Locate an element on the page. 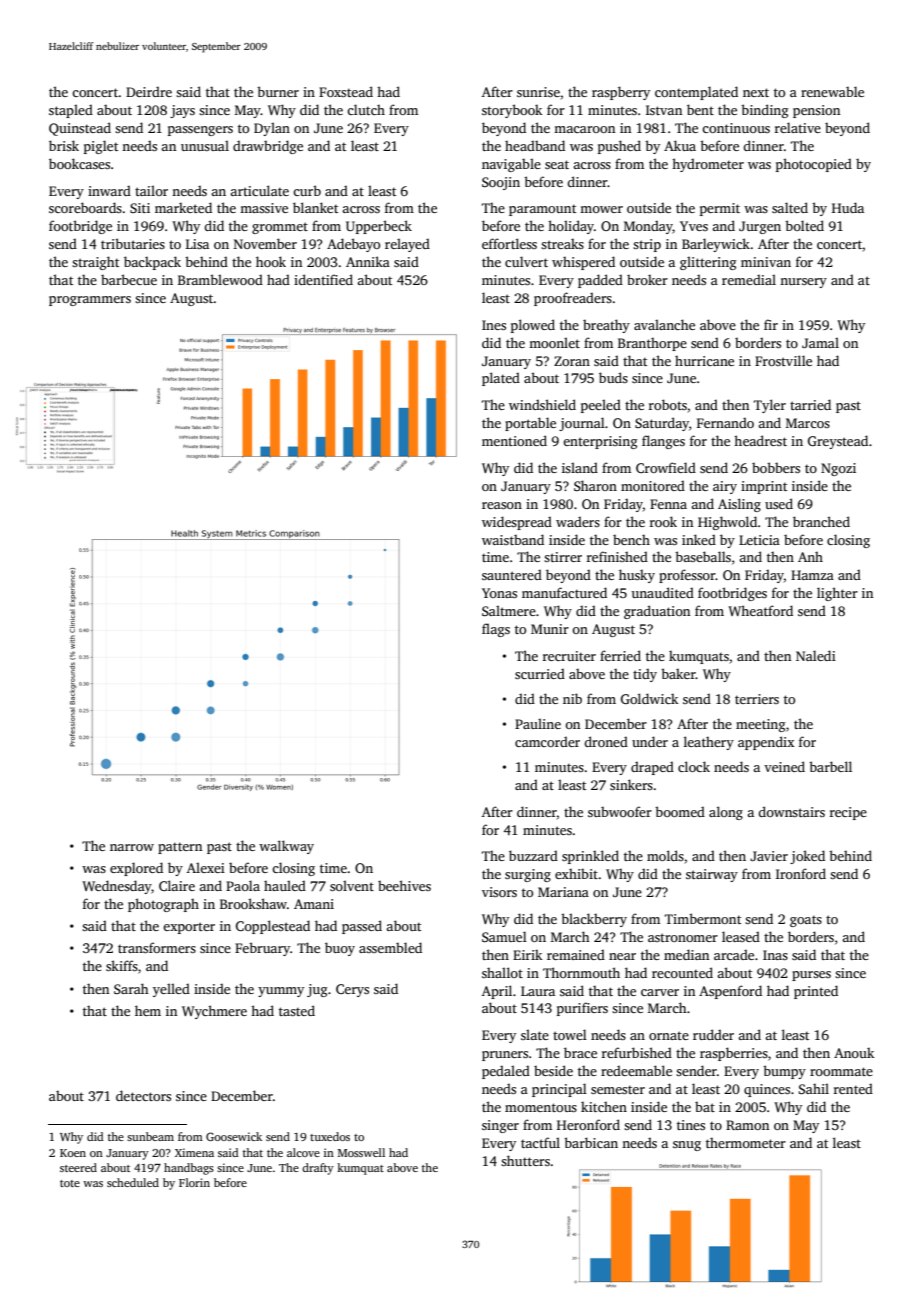  terriers is located at coordinates (757, 699).
